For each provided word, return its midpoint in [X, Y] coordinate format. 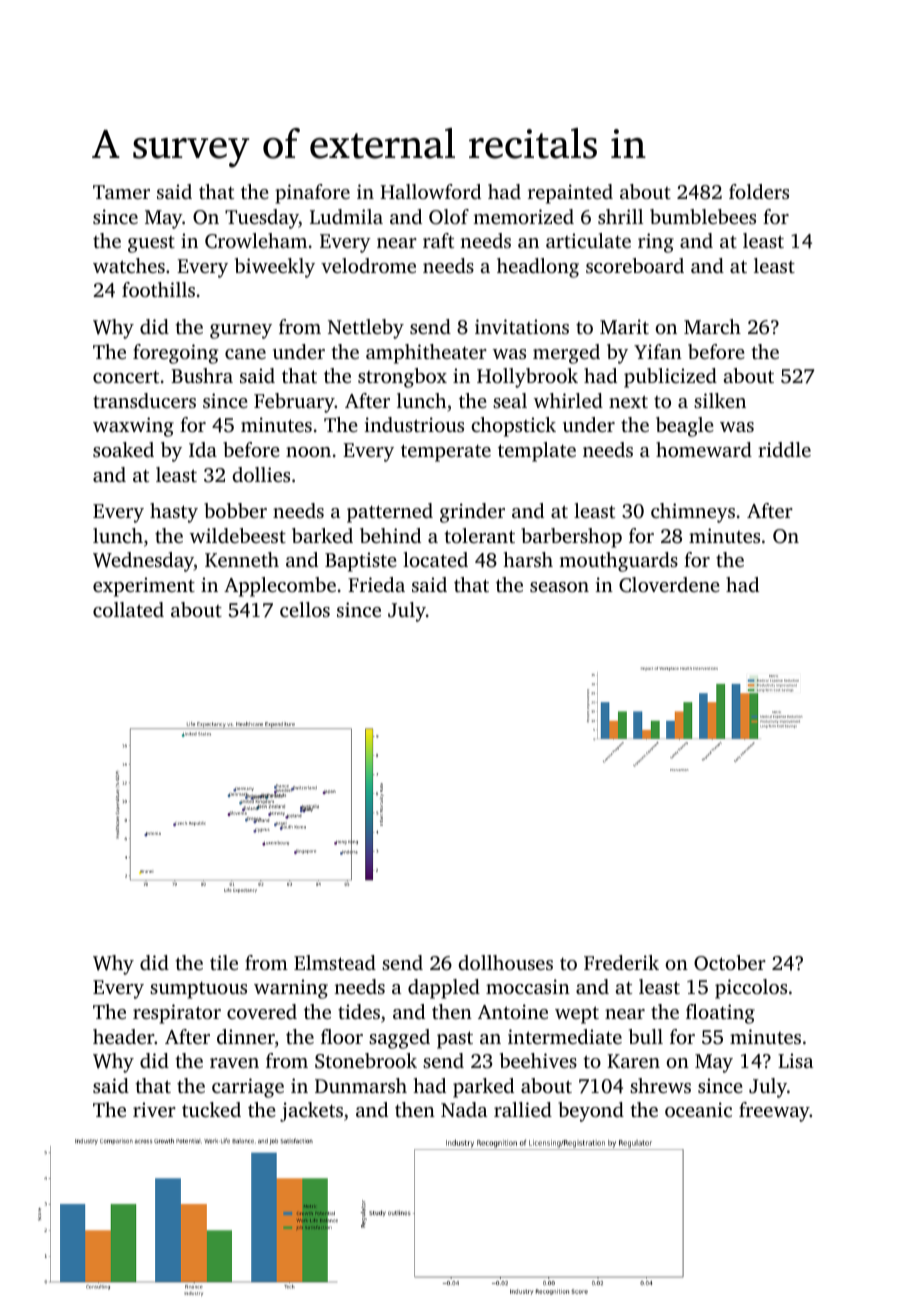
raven [234, 1063]
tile [224, 962]
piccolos [751, 989]
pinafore [312, 194]
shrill [620, 216]
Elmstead [335, 962]
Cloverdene [669, 585]
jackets [311, 1112]
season [559, 587]
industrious [414, 424]
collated [128, 609]
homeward [704, 449]
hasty [174, 513]
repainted [570, 194]
